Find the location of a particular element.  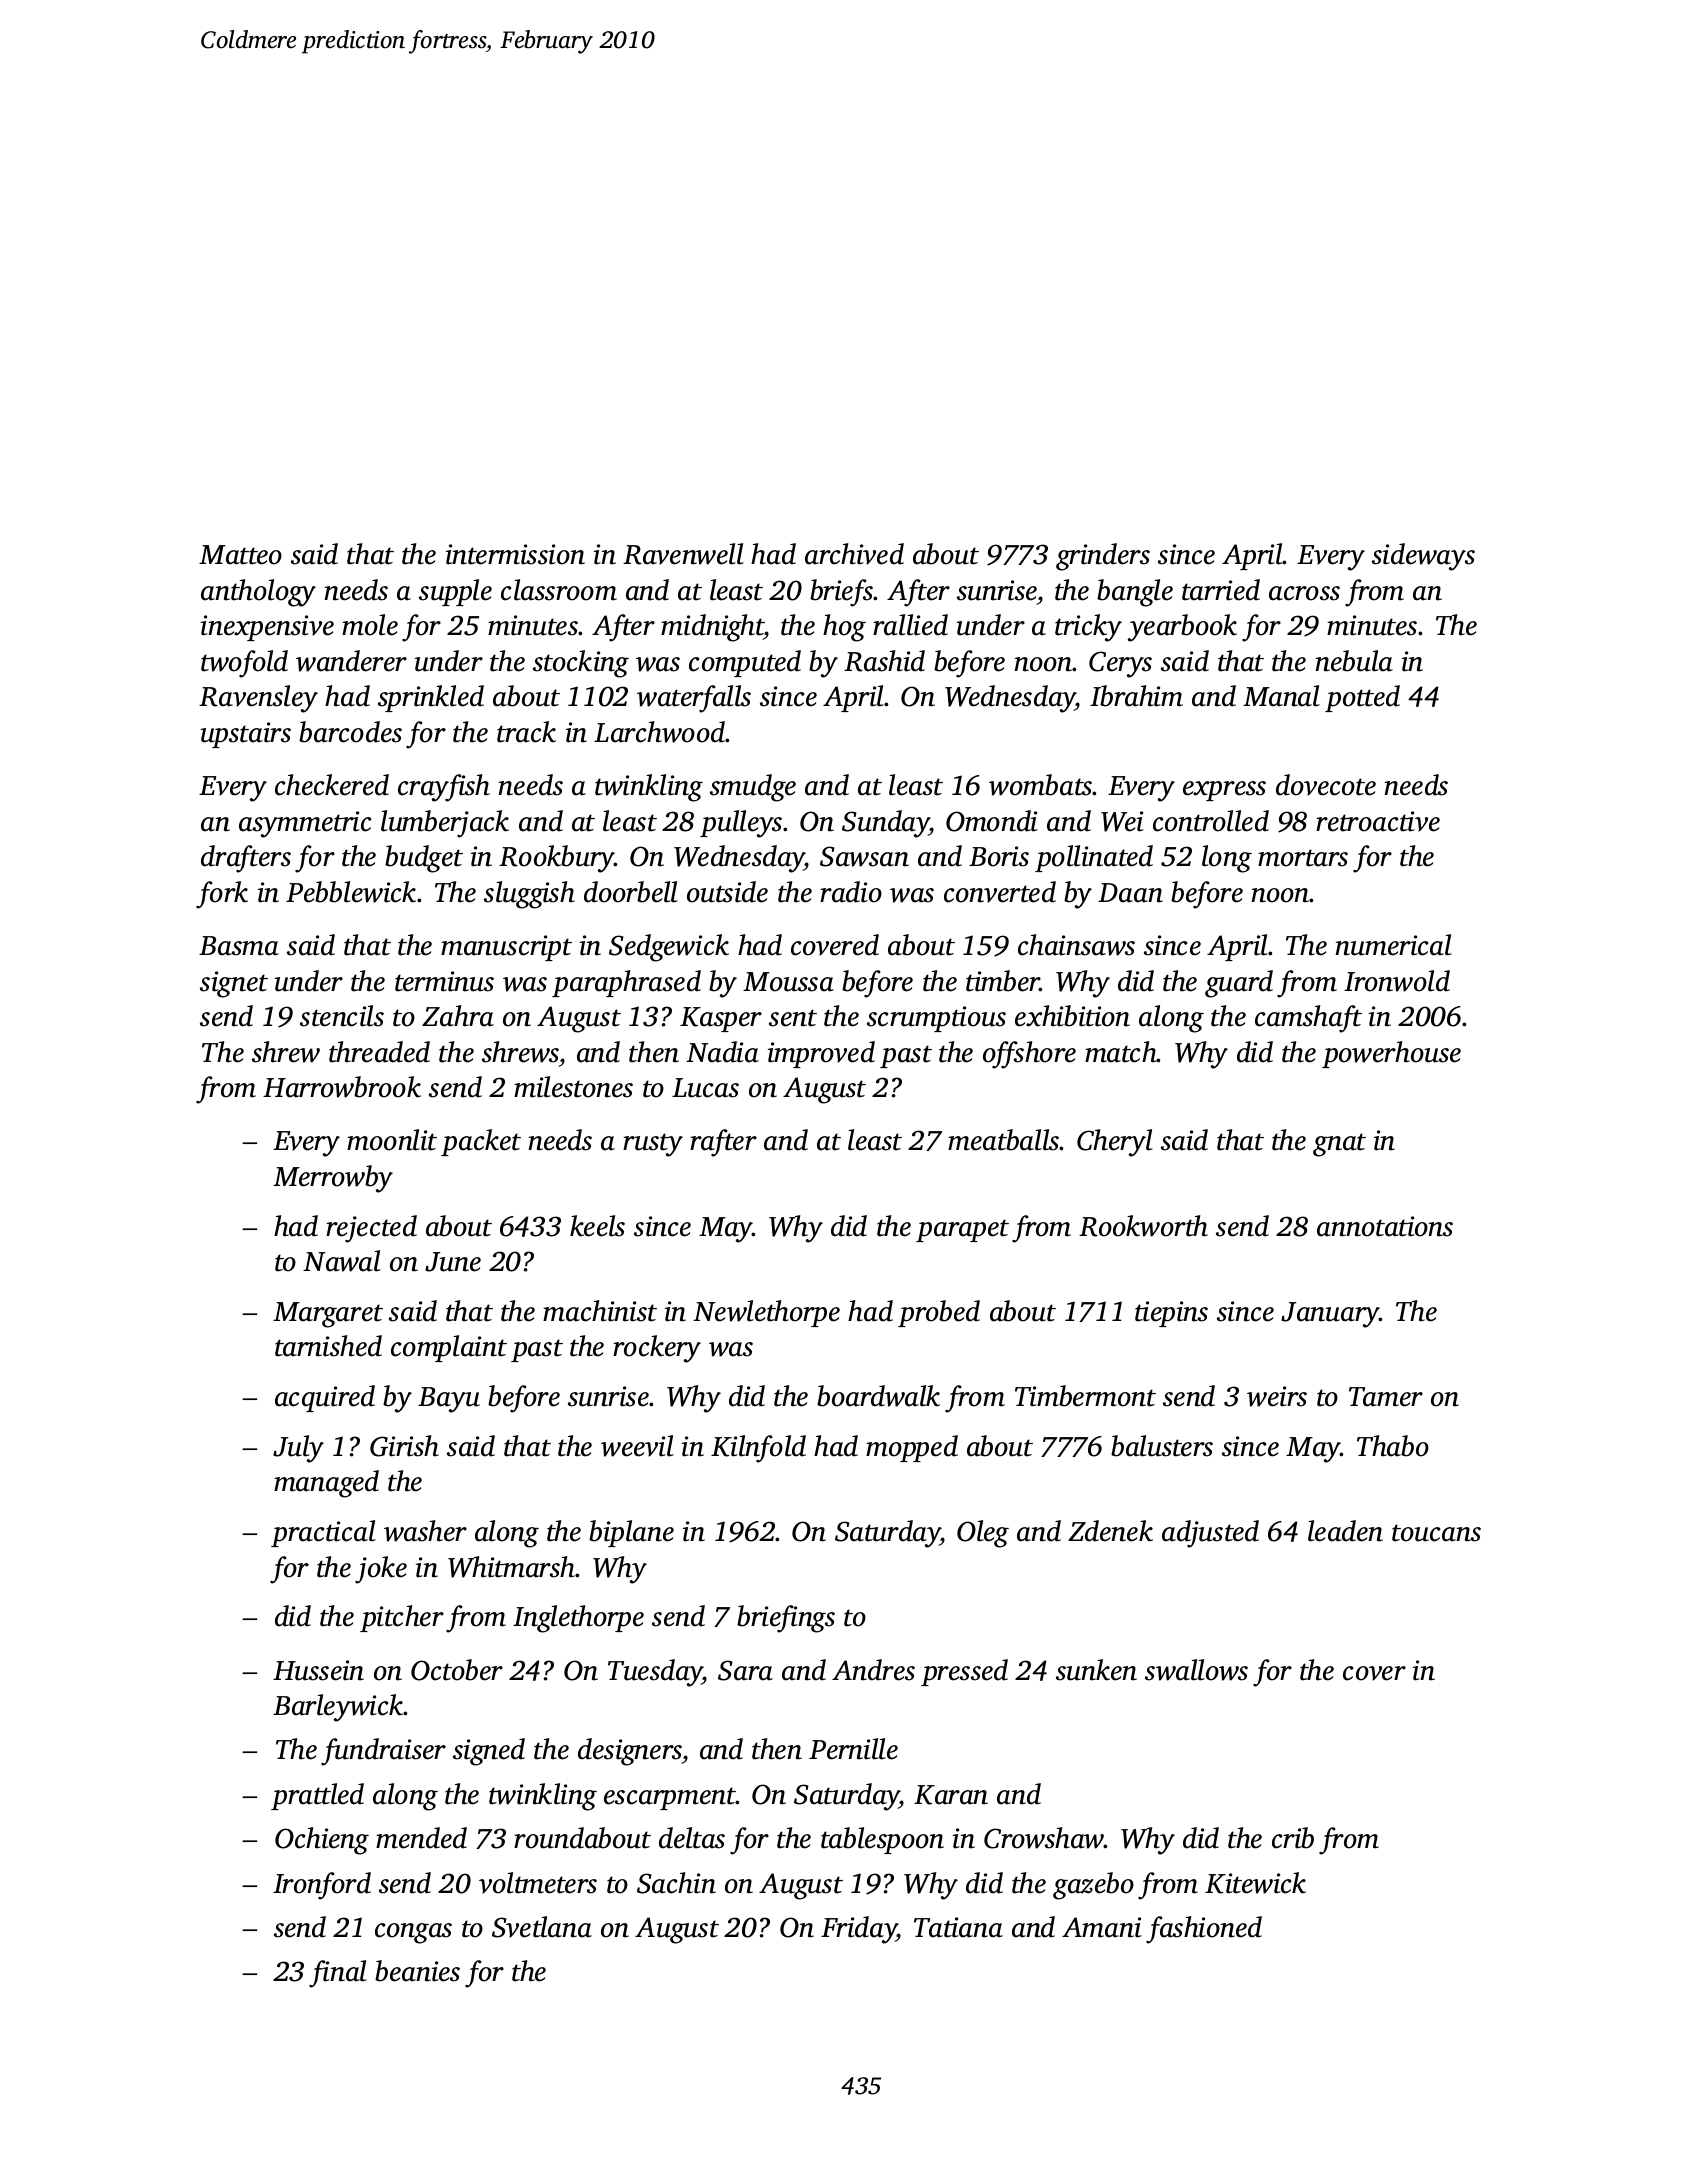

intermission is located at coordinates (515, 554).
